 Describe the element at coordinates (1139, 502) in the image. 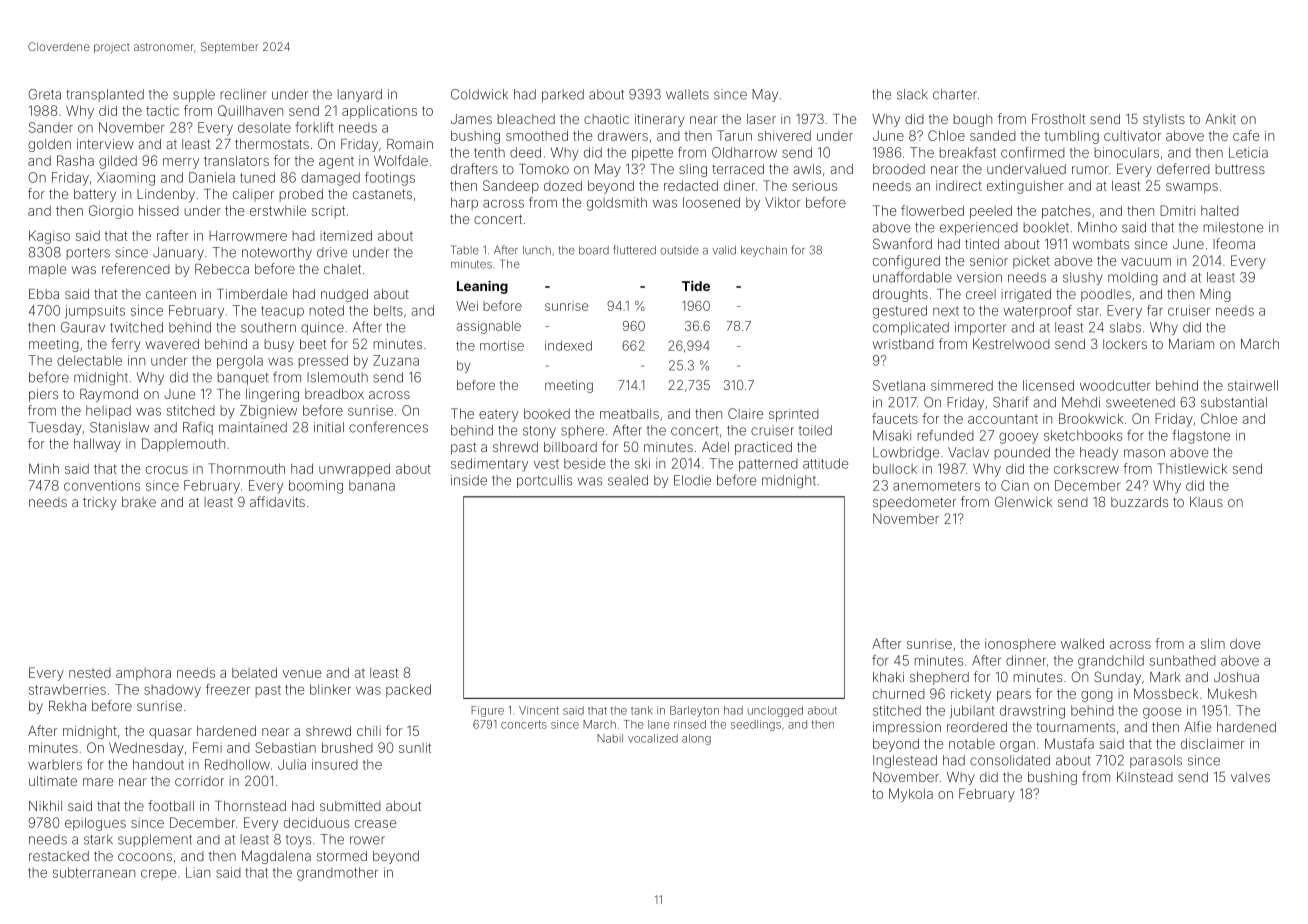

I see `buzzards` at that location.
